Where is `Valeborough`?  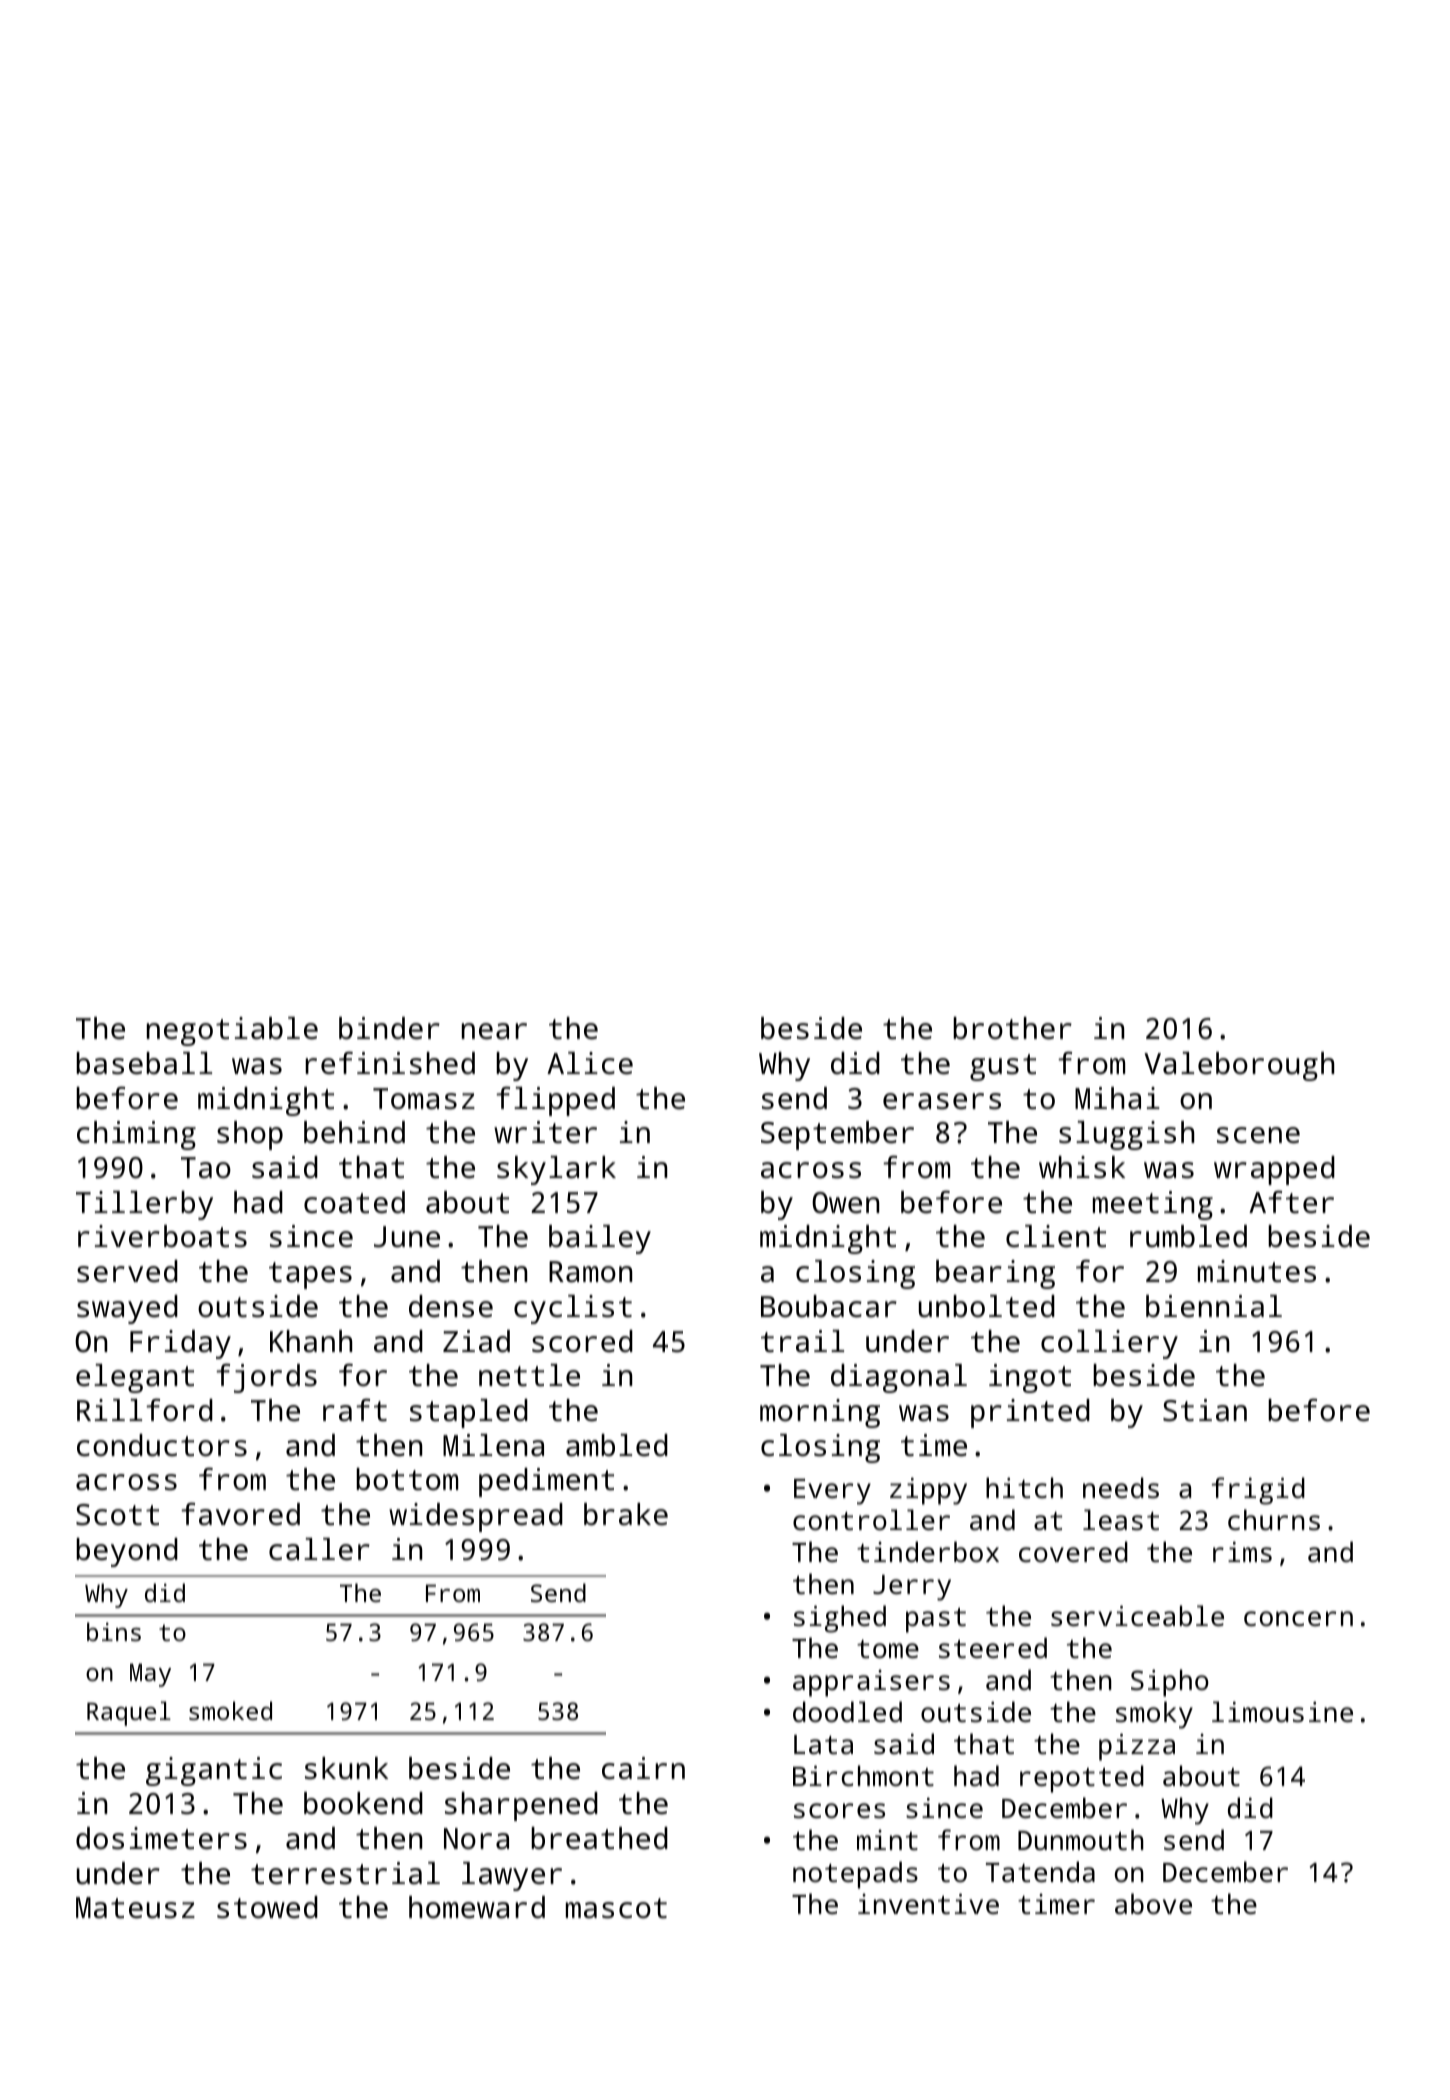 Valeborough is located at coordinates (1239, 1066).
